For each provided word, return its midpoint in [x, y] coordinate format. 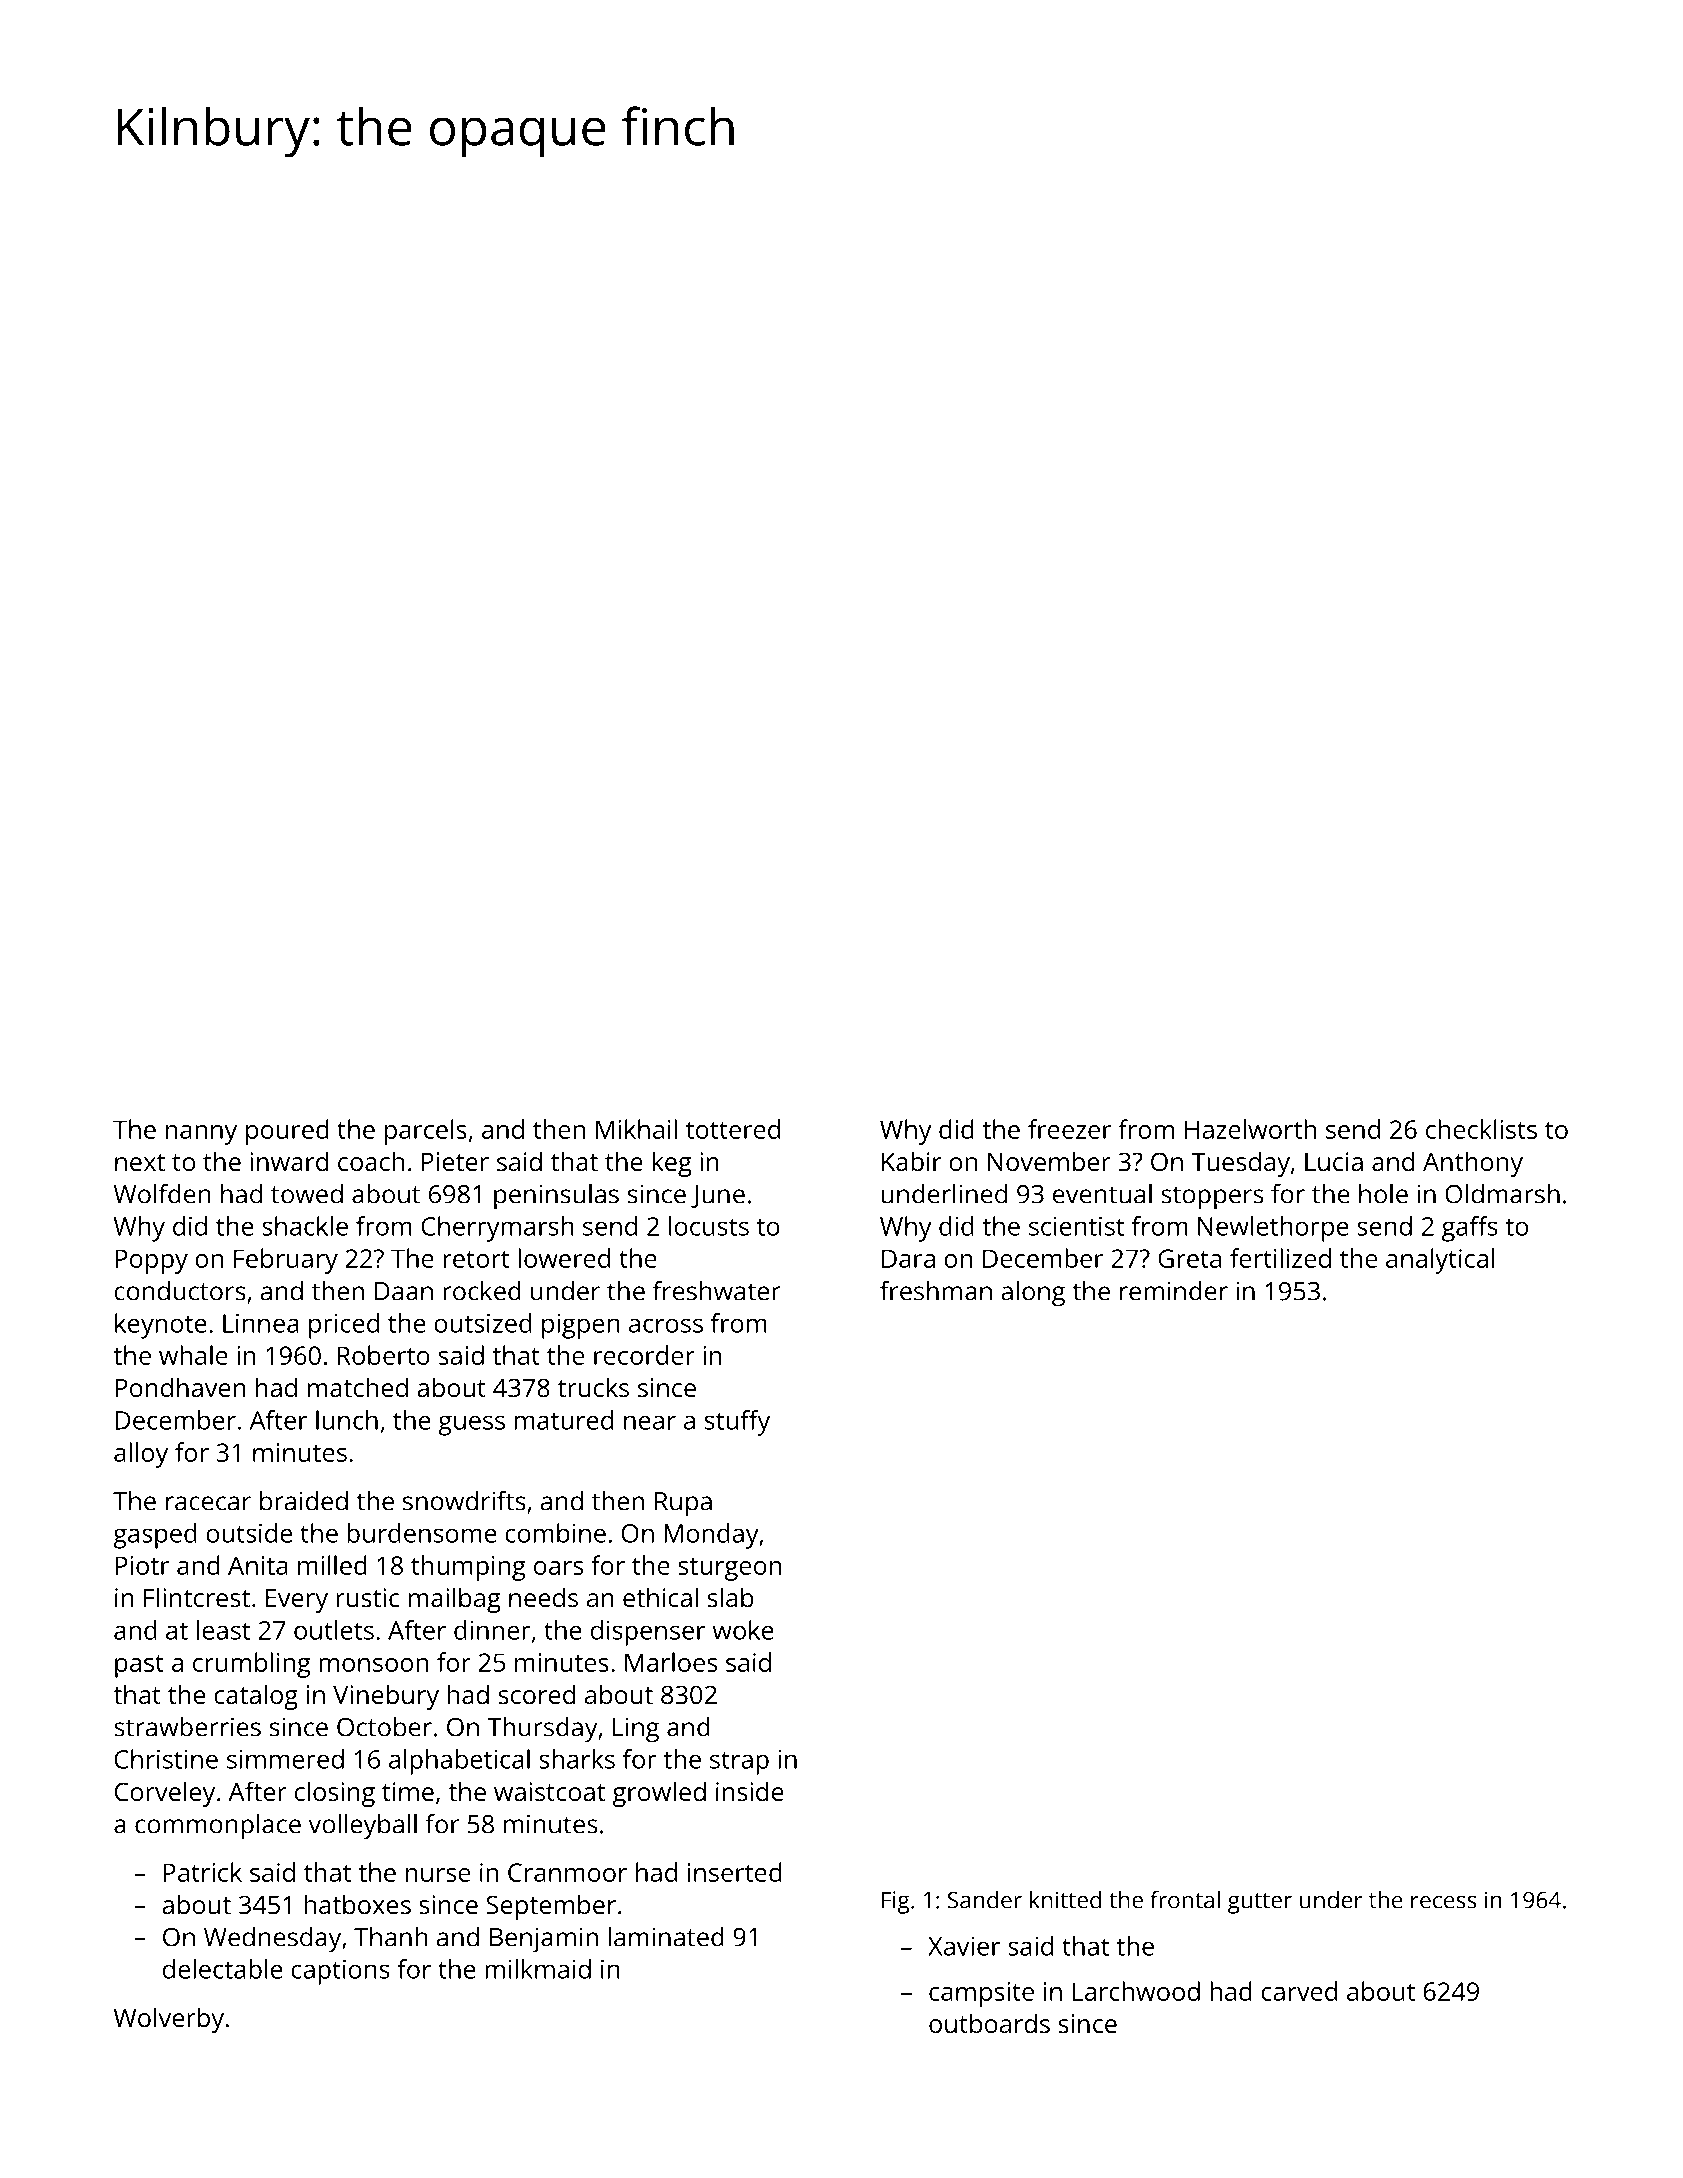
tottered [733, 1129]
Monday [711, 1536]
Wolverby [169, 2020]
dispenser [648, 1633]
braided [304, 1501]
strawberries [187, 1727]
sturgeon [730, 1569]
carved [1299, 1991]
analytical [1440, 1261]
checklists [1481, 1129]
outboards [989, 2023]
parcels [426, 1132]
